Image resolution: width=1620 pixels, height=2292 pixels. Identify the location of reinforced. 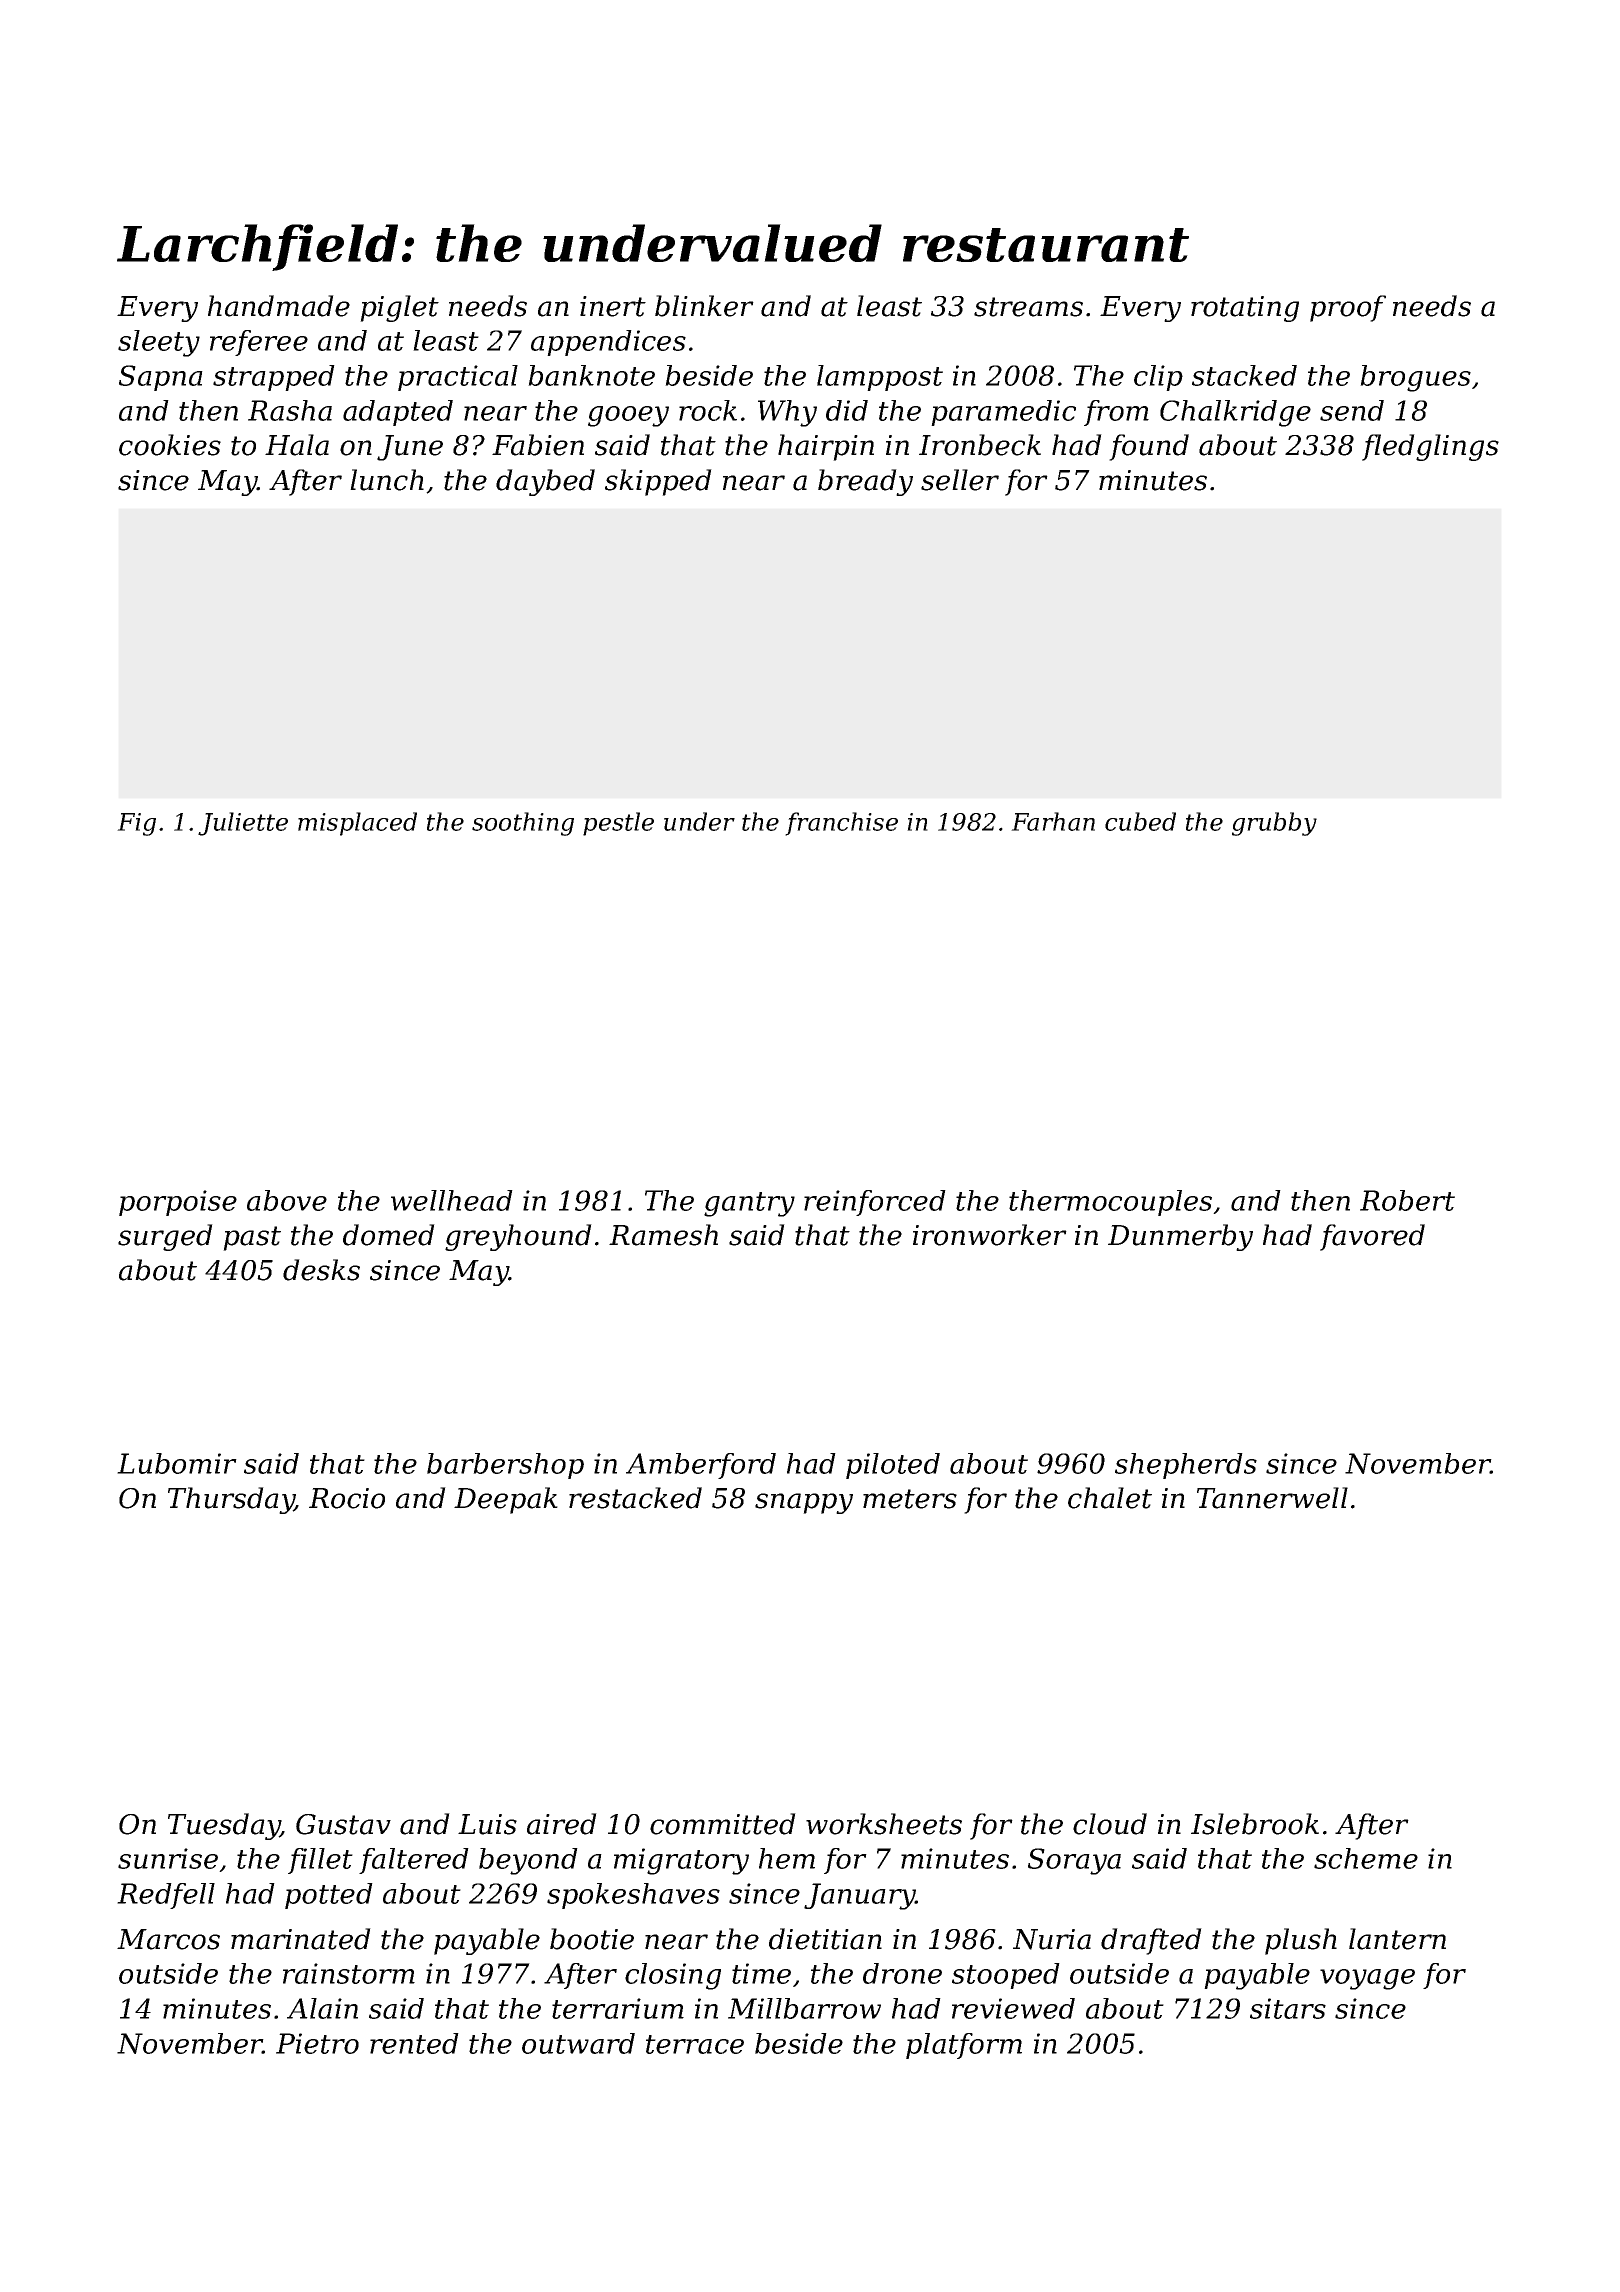
(875, 1203).
